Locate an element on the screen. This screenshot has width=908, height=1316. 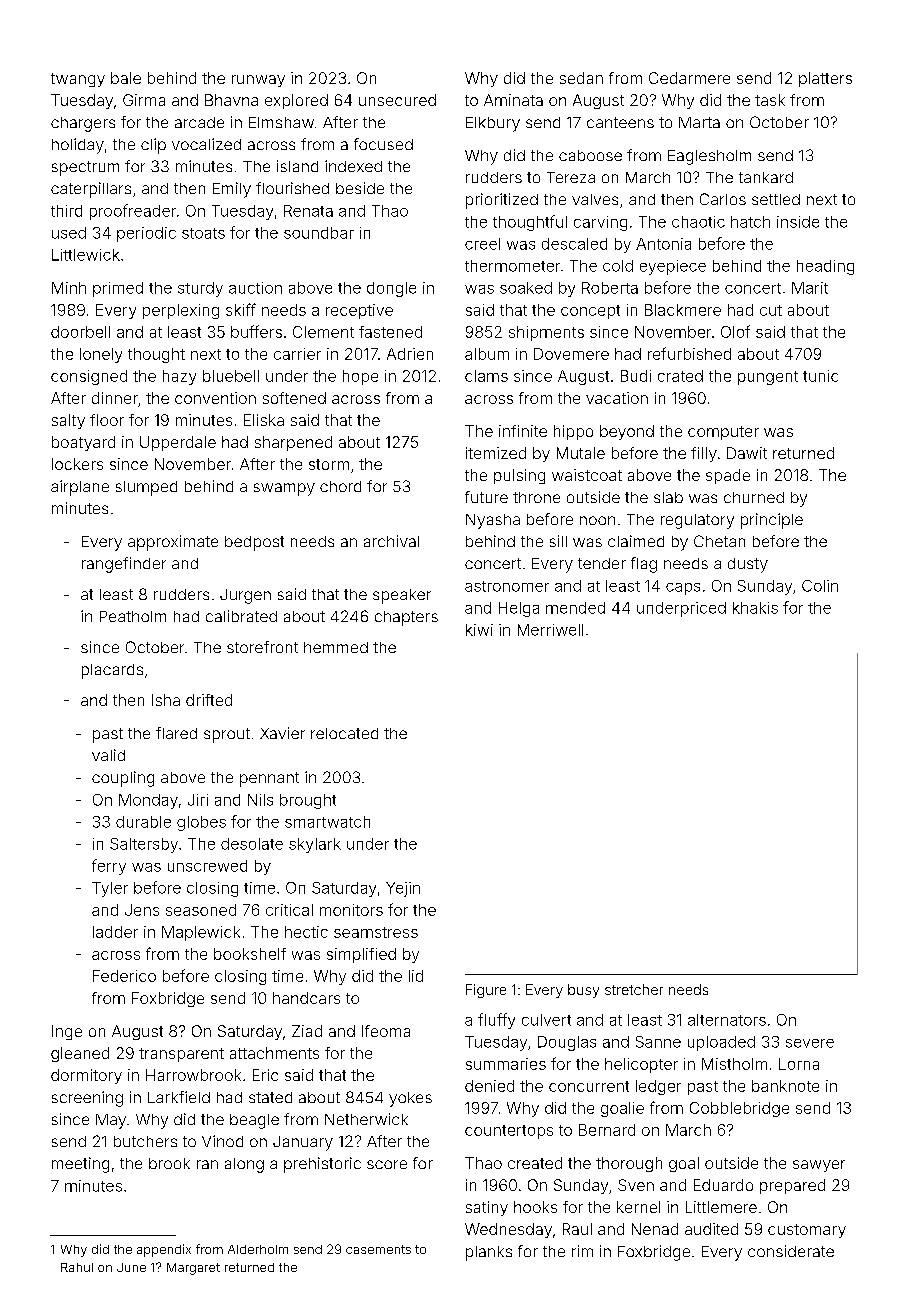
explored is located at coordinates (296, 101).
